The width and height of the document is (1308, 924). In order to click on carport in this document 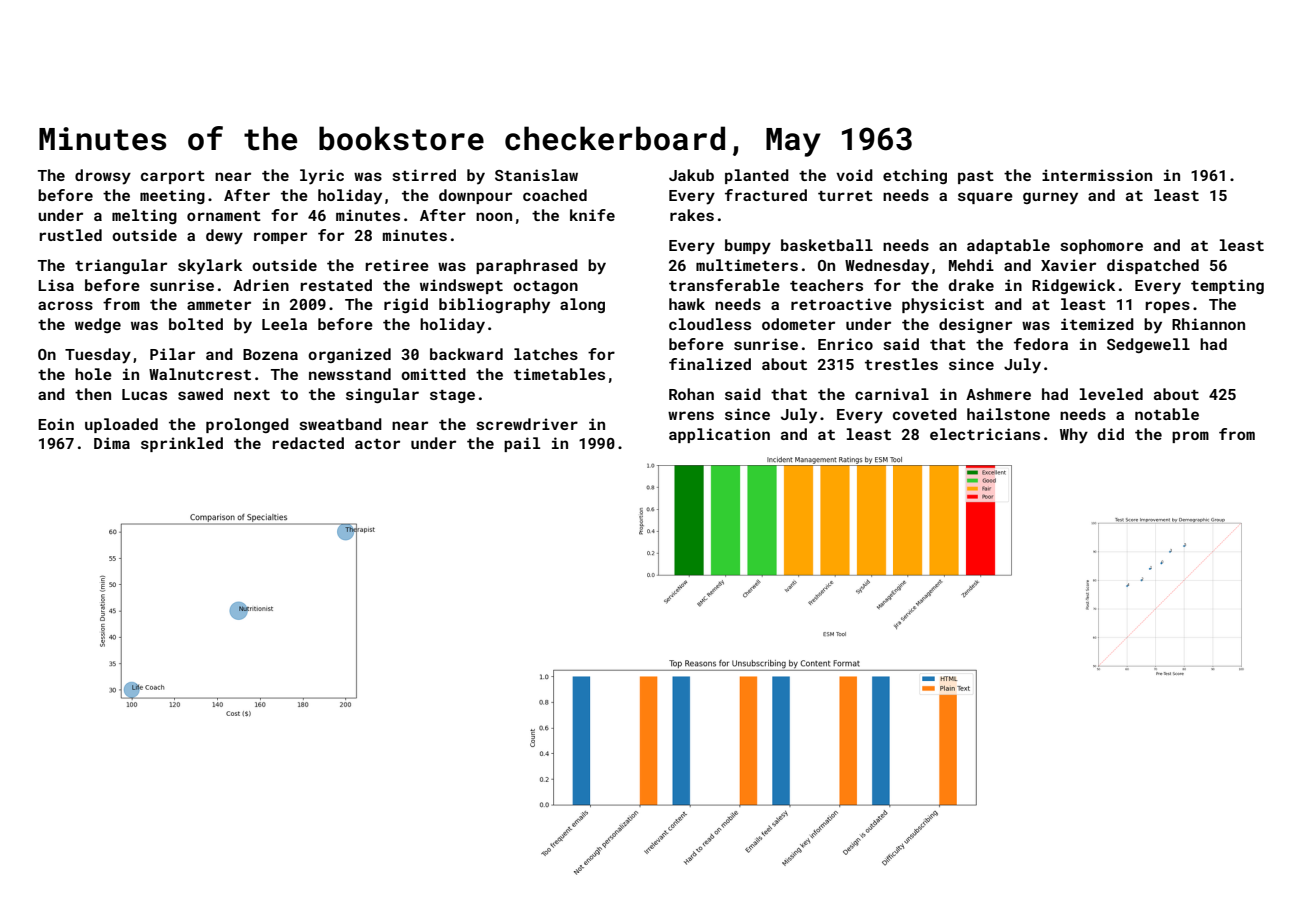, I will do `click(173, 177)`.
